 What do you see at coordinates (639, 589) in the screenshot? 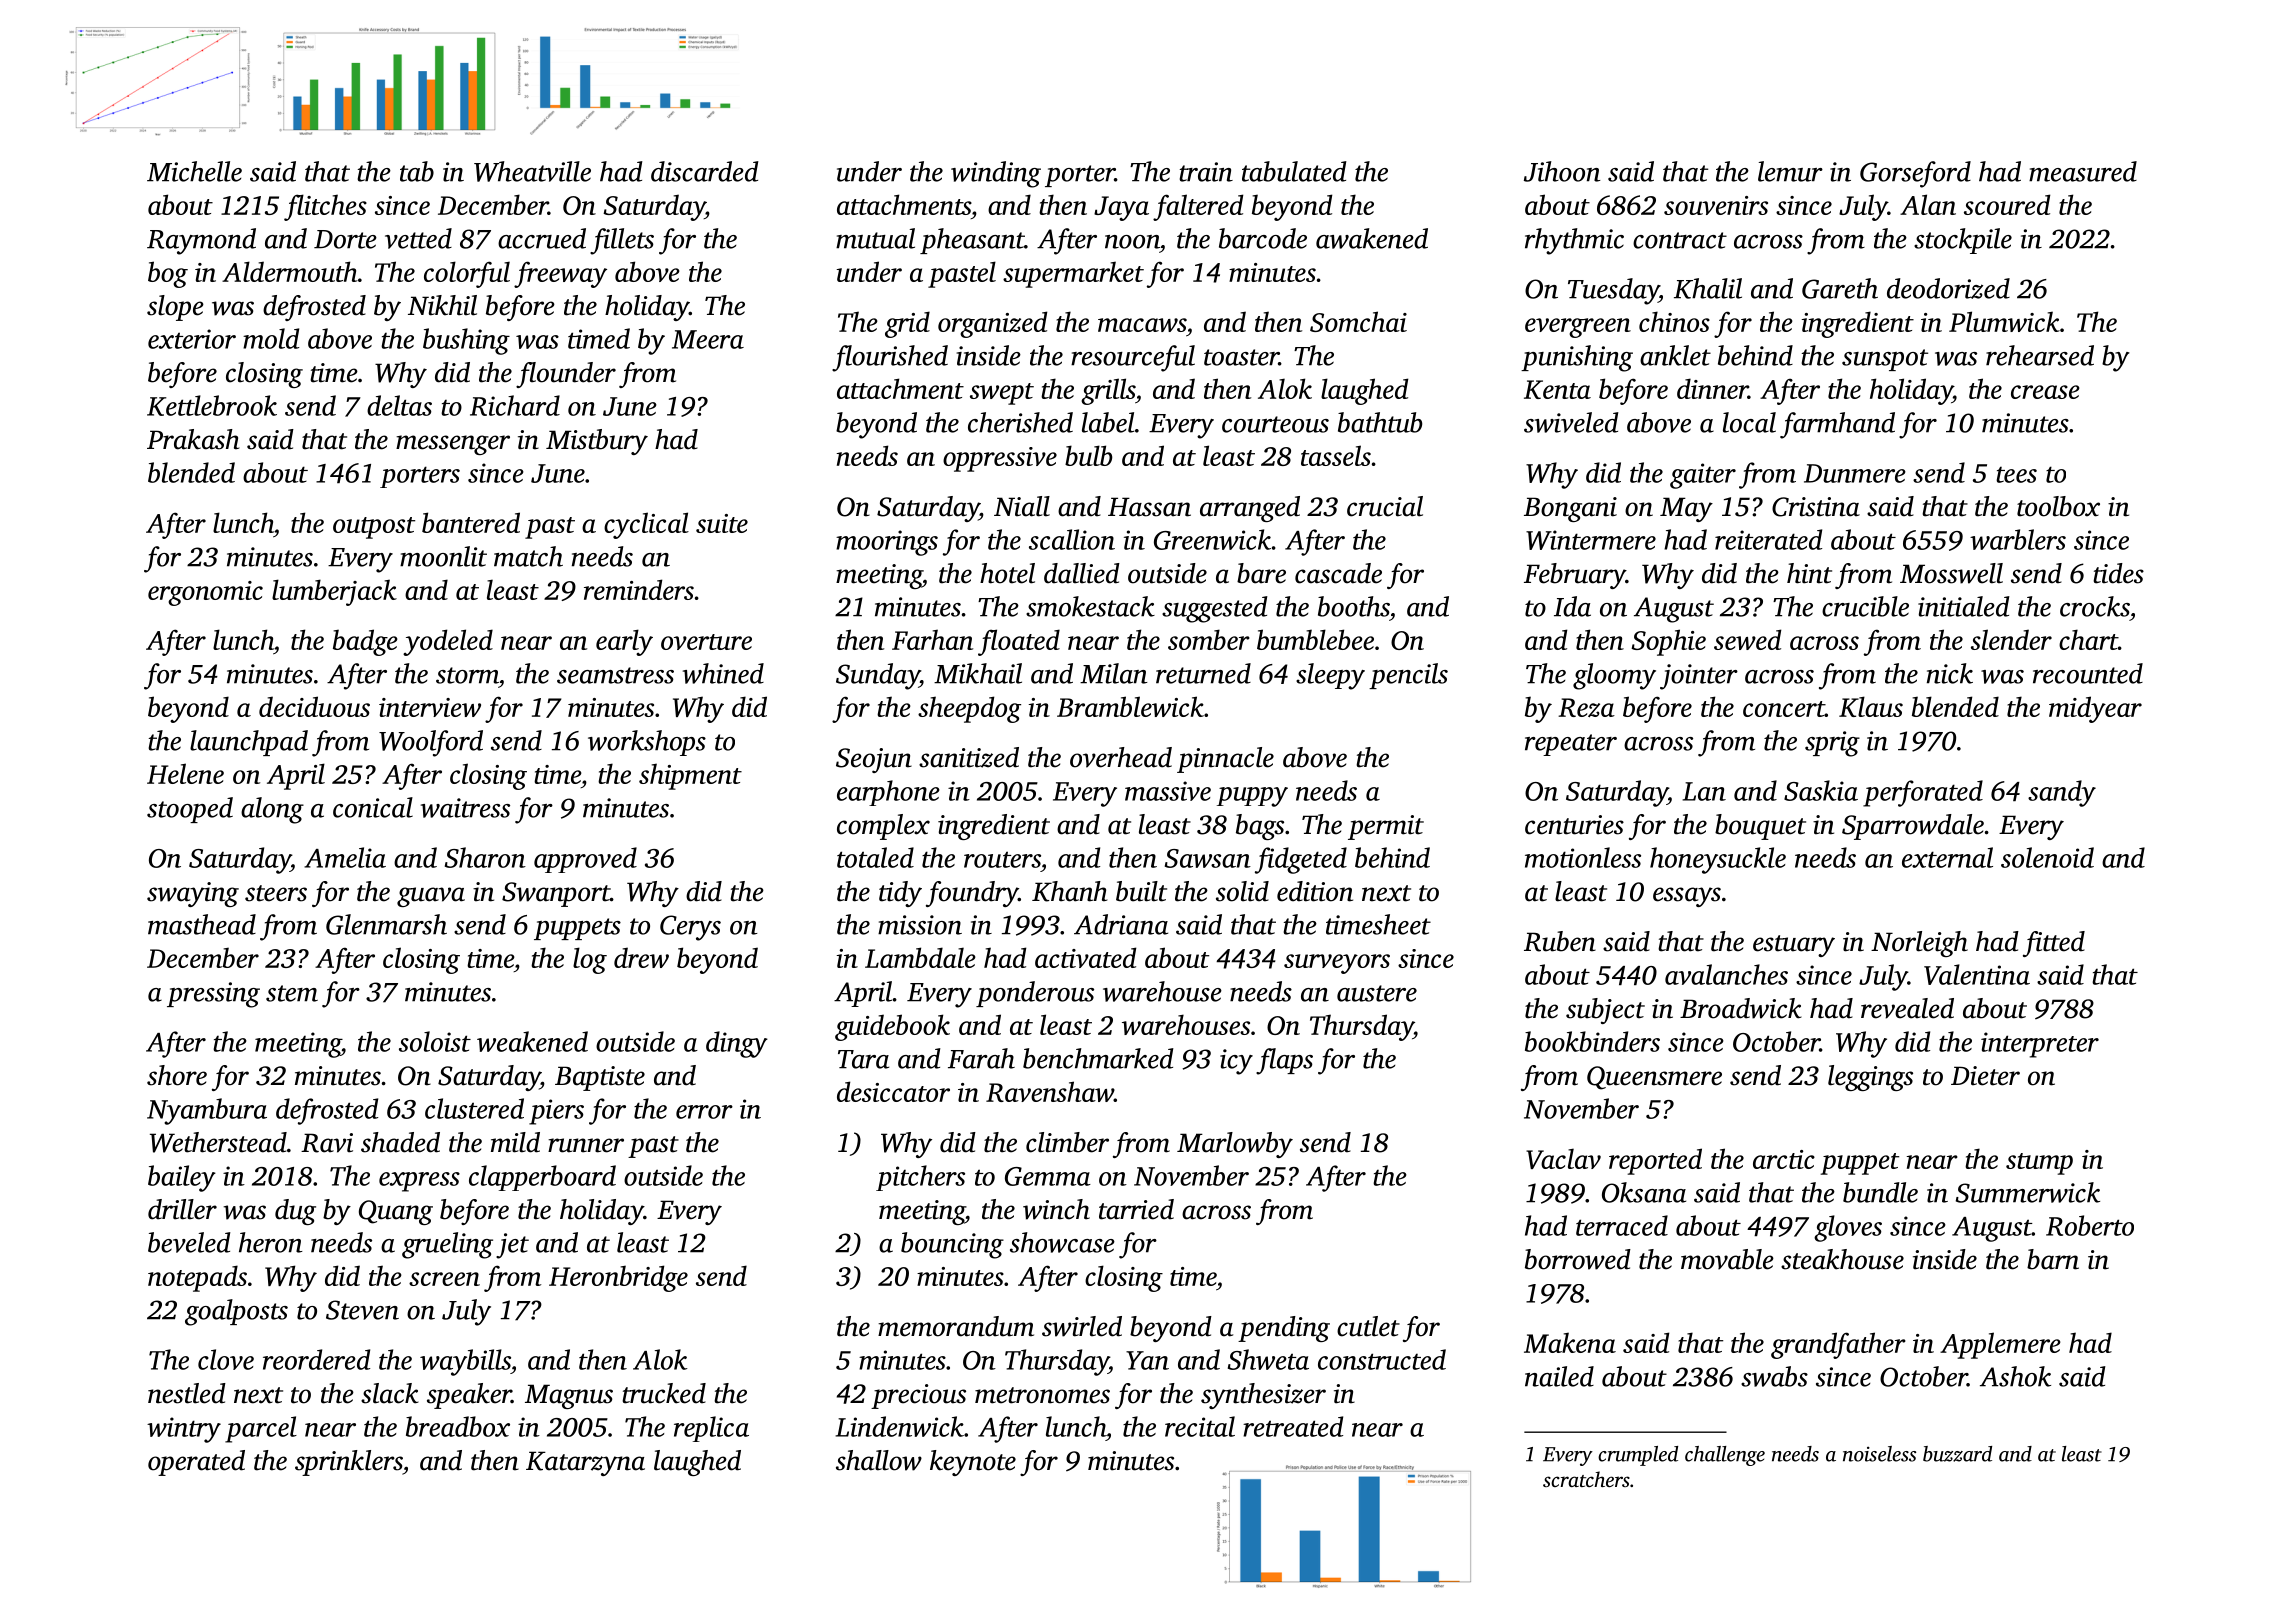
I see `reminders` at bounding box center [639, 589].
